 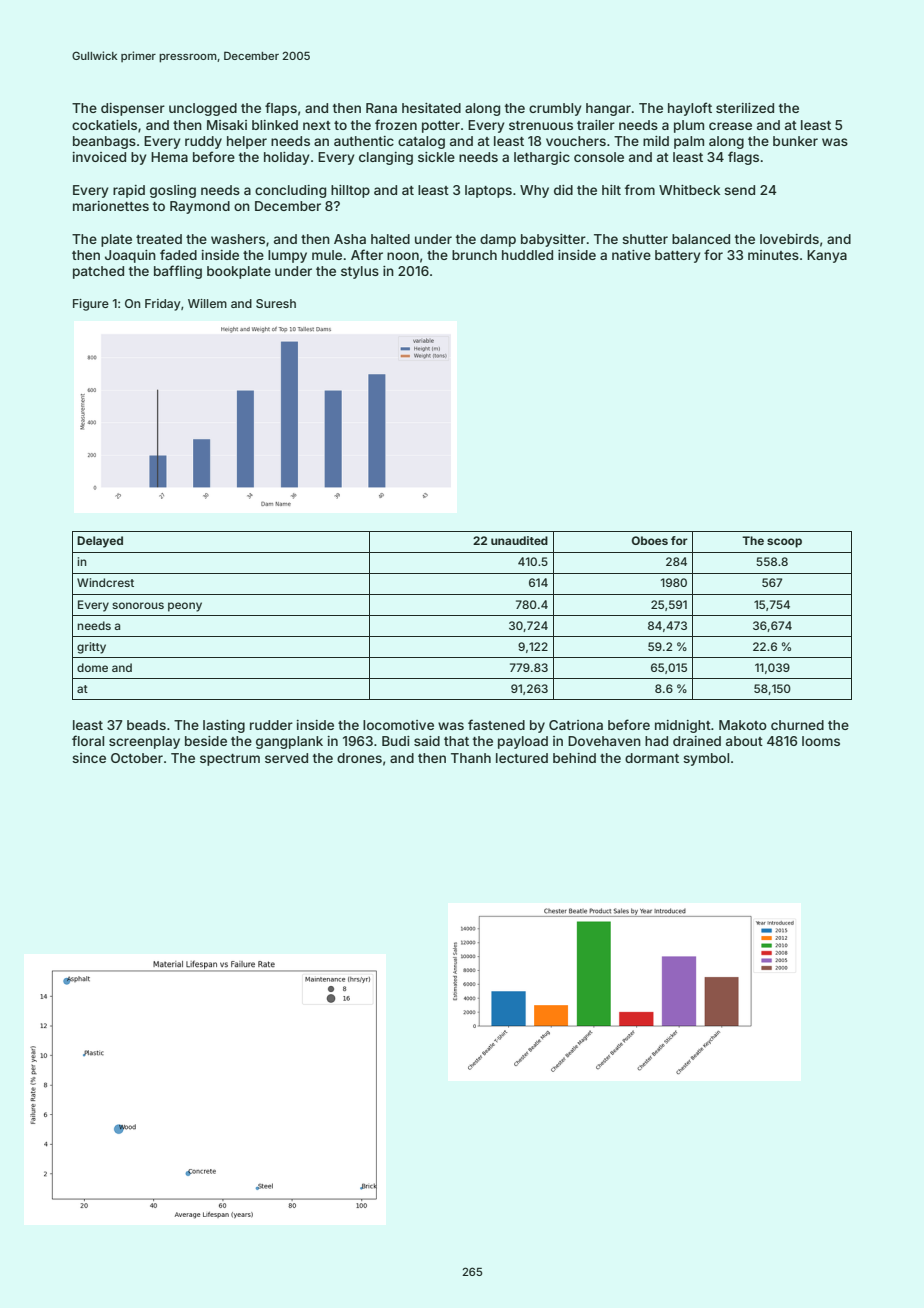 I want to click on Oboes, so click(x=650, y=540).
